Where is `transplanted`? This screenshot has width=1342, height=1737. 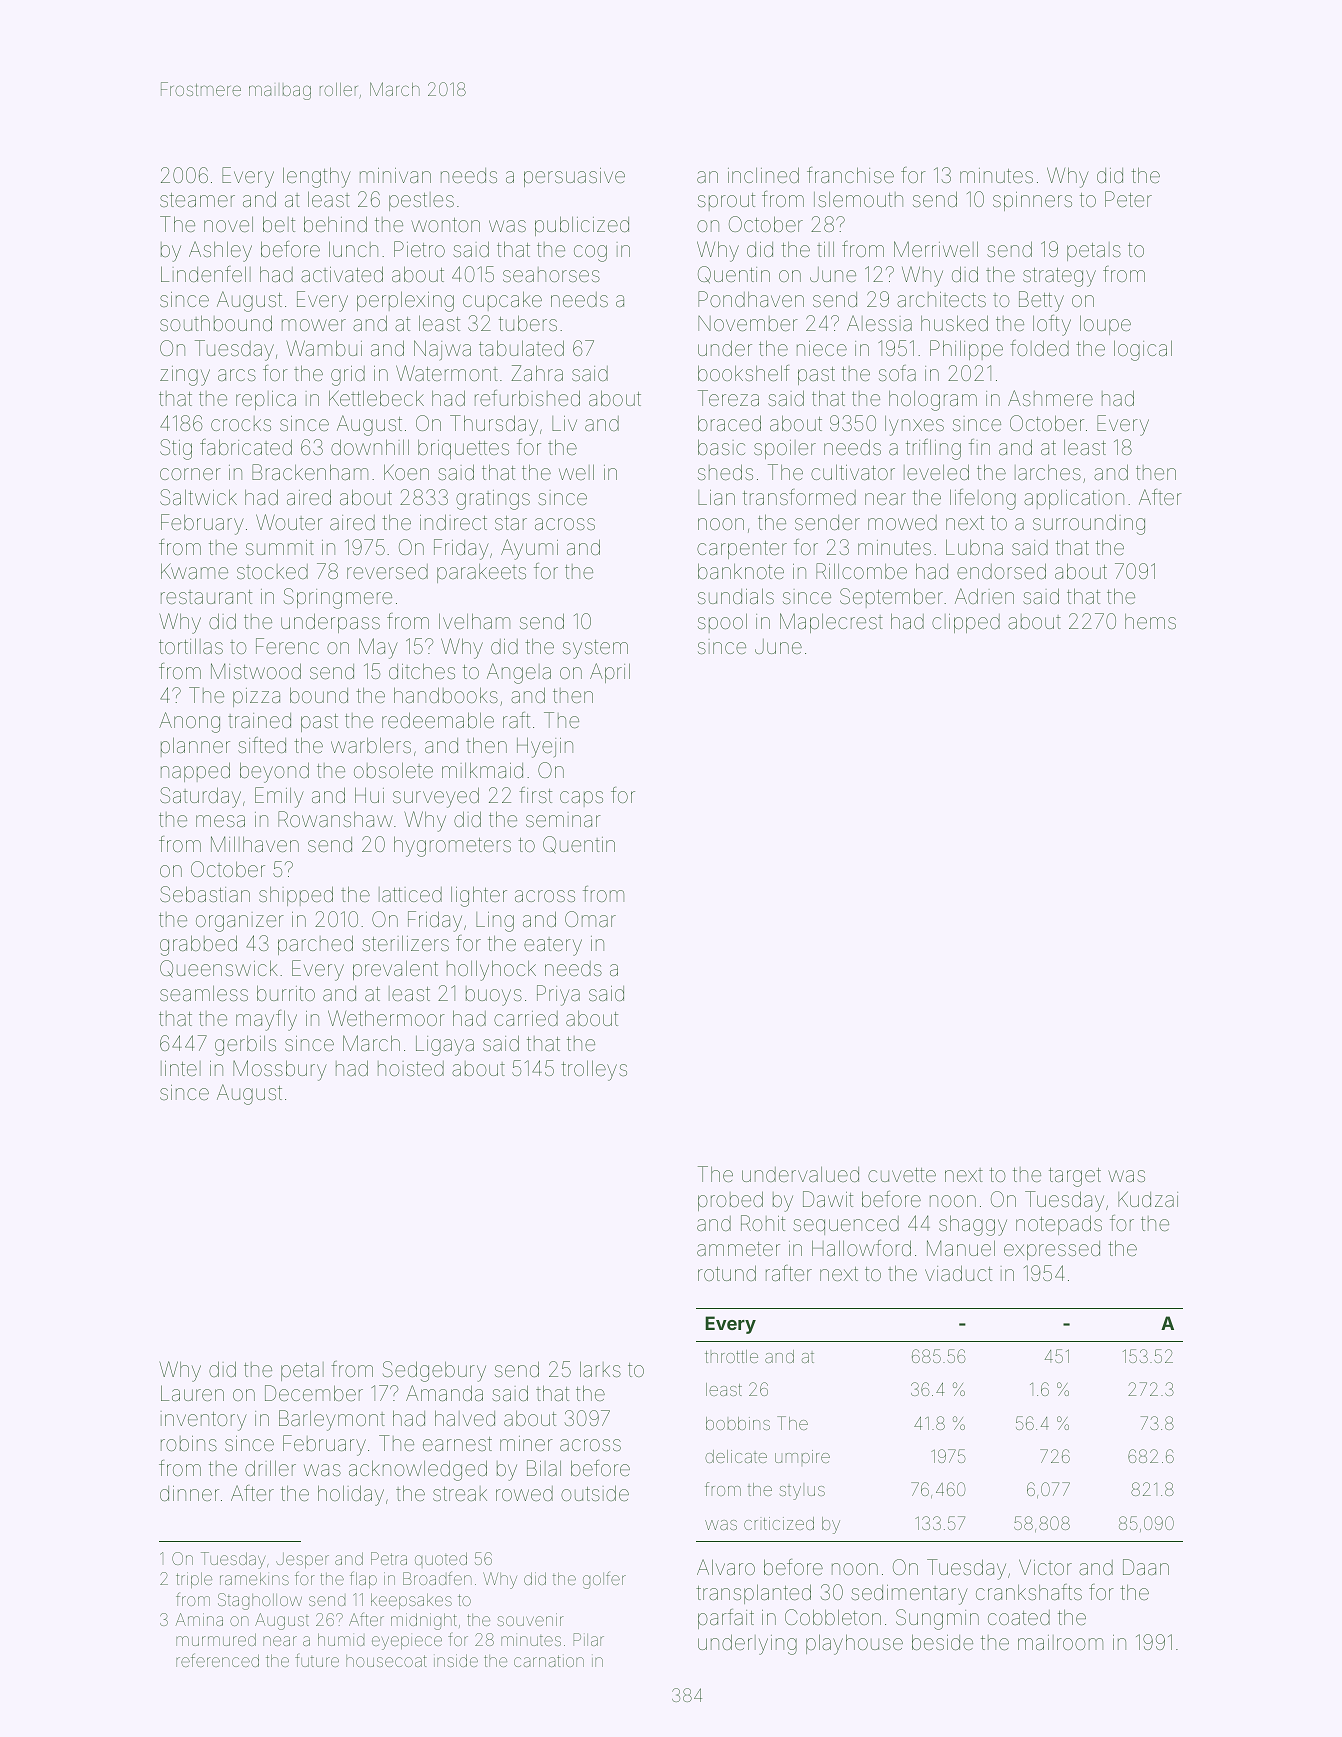 transplanted is located at coordinates (753, 1594).
